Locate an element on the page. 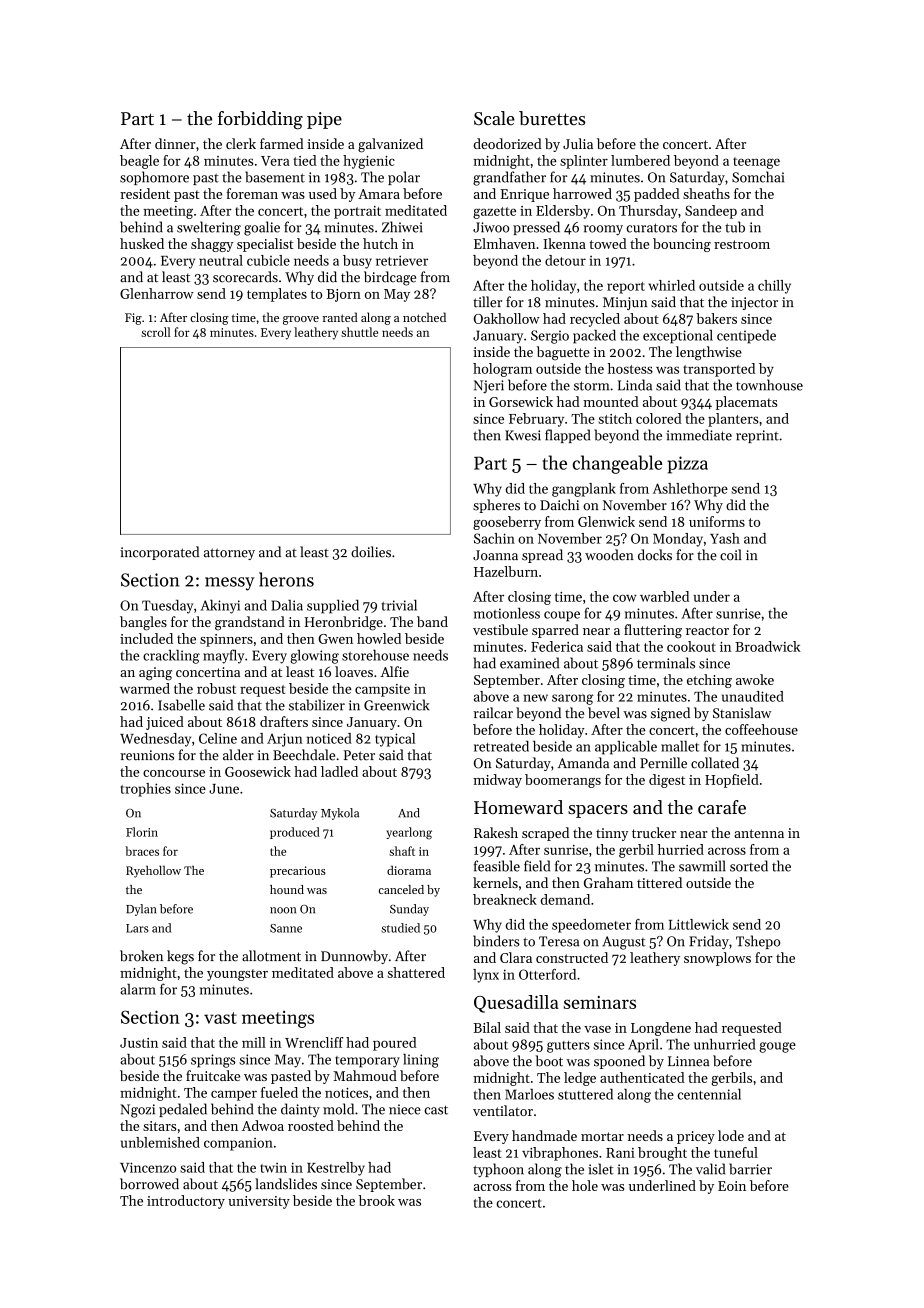  Rakesh is located at coordinates (496, 832).
